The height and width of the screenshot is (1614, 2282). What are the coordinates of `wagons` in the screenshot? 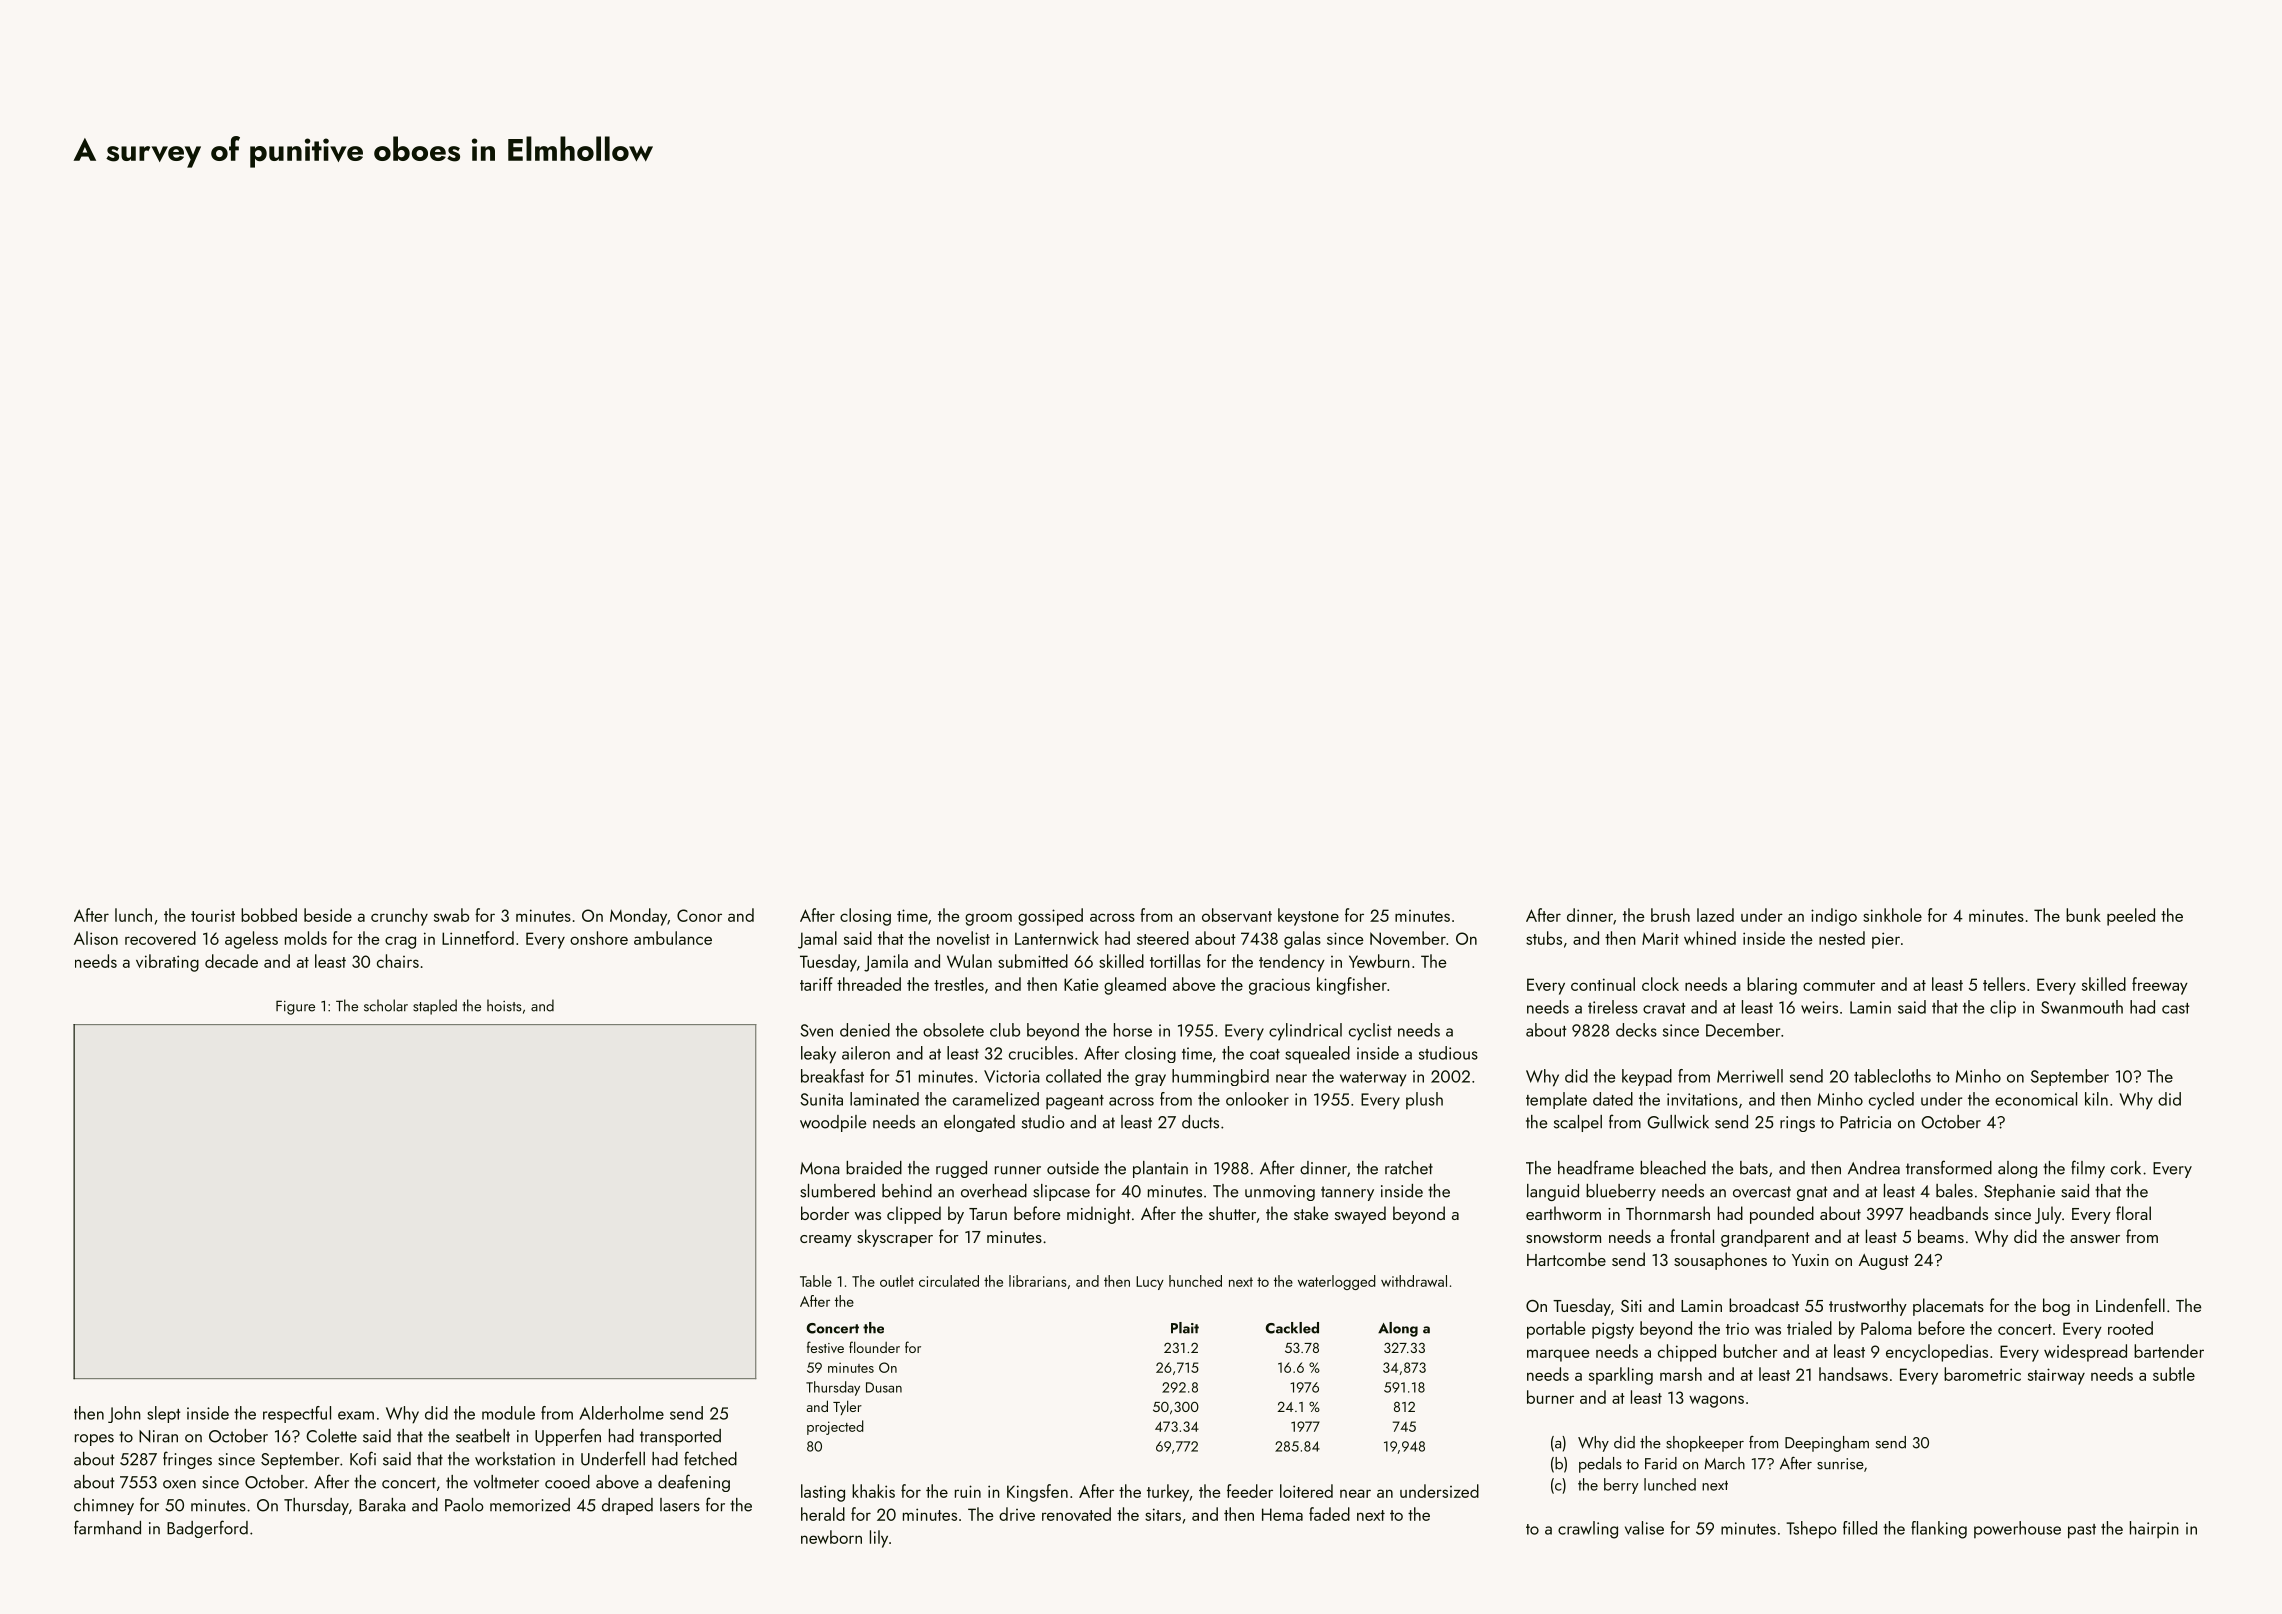 It's located at (1716, 1401).
